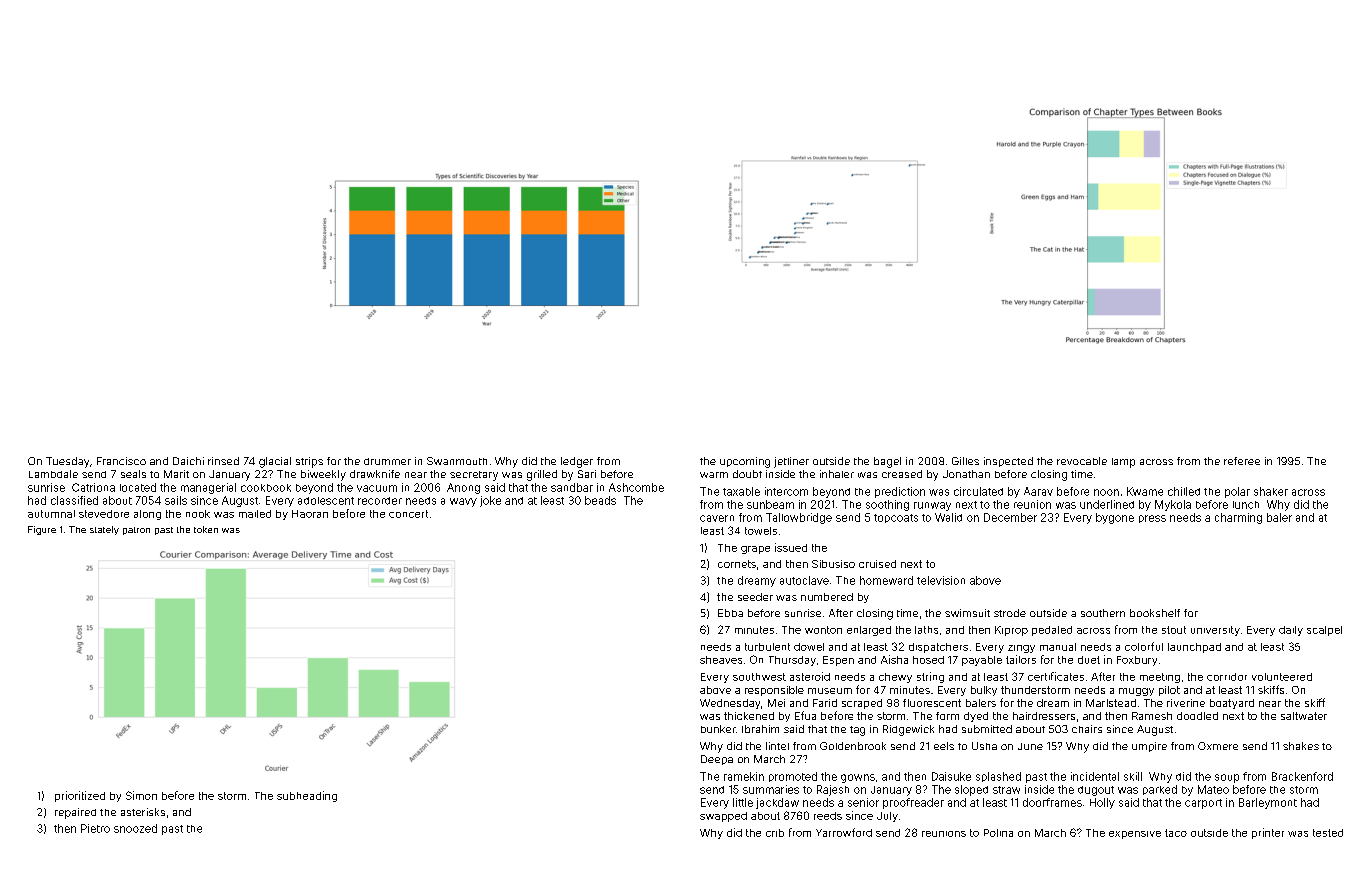 The height and width of the screenshot is (887, 1372). Describe the element at coordinates (1058, 647) in the screenshot. I see `manual` at that location.
